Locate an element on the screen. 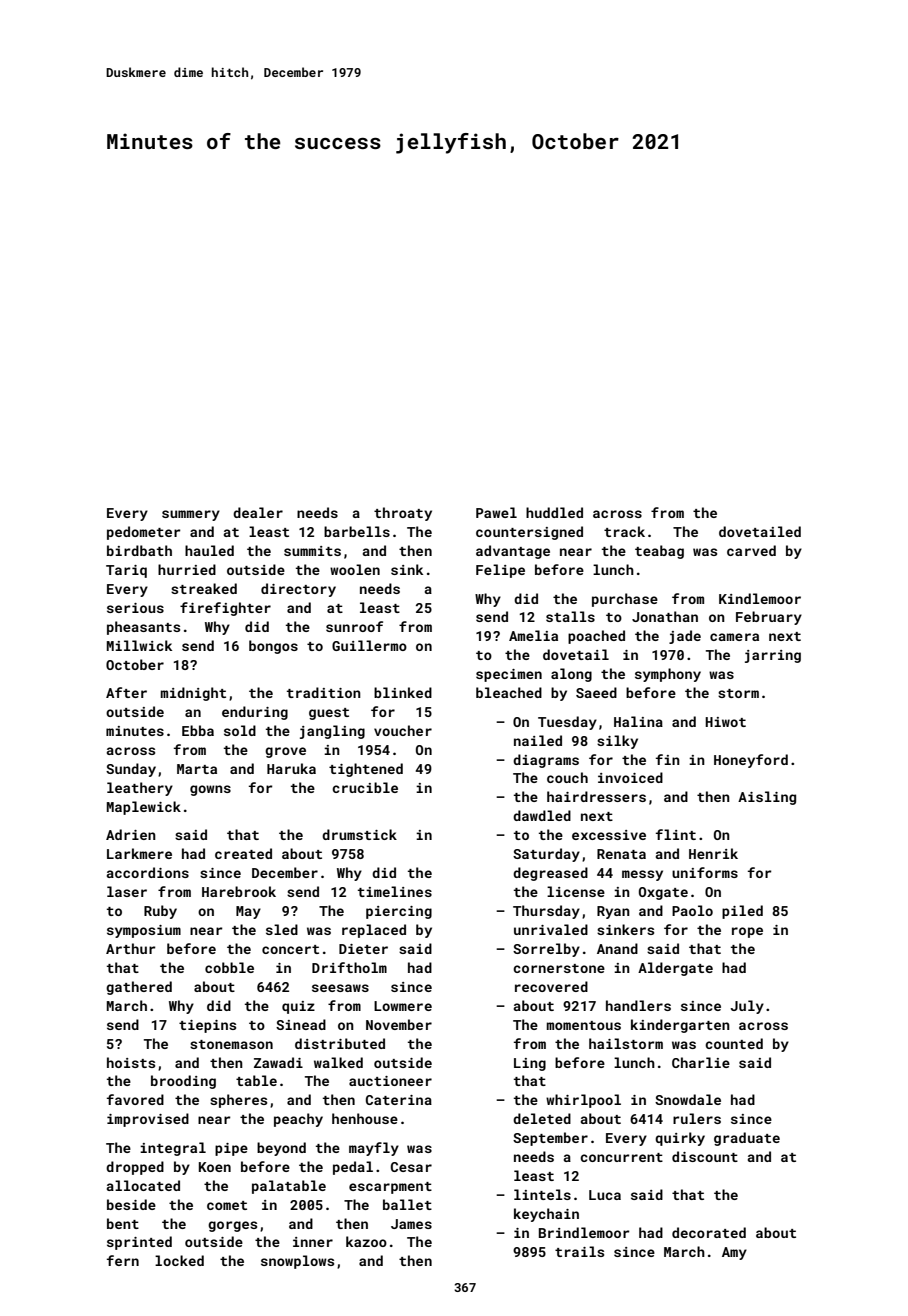 This screenshot has height=1316, width=908. locked is located at coordinates (179, 1260).
